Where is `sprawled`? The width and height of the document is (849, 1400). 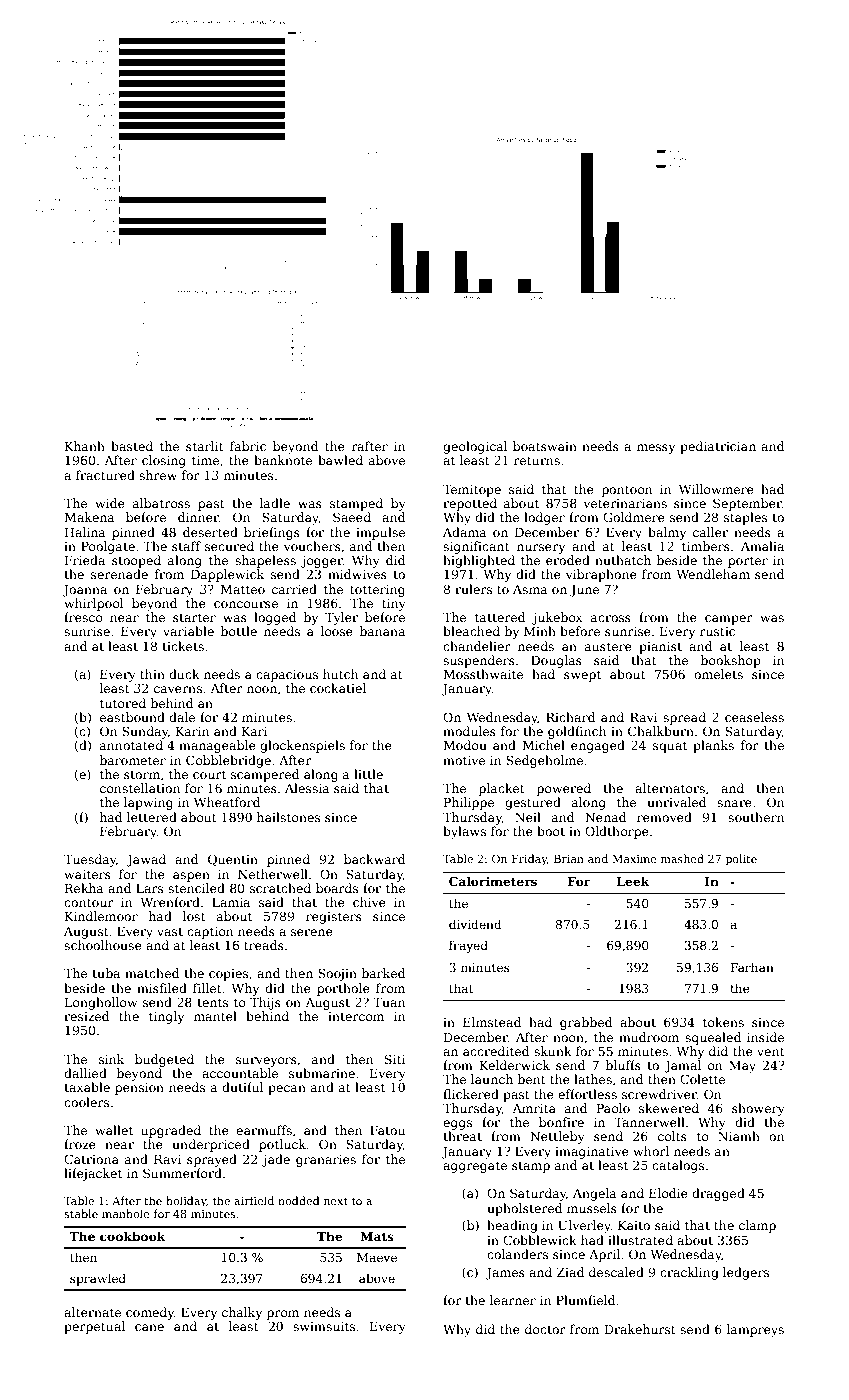 sprawled is located at coordinates (98, 1279).
